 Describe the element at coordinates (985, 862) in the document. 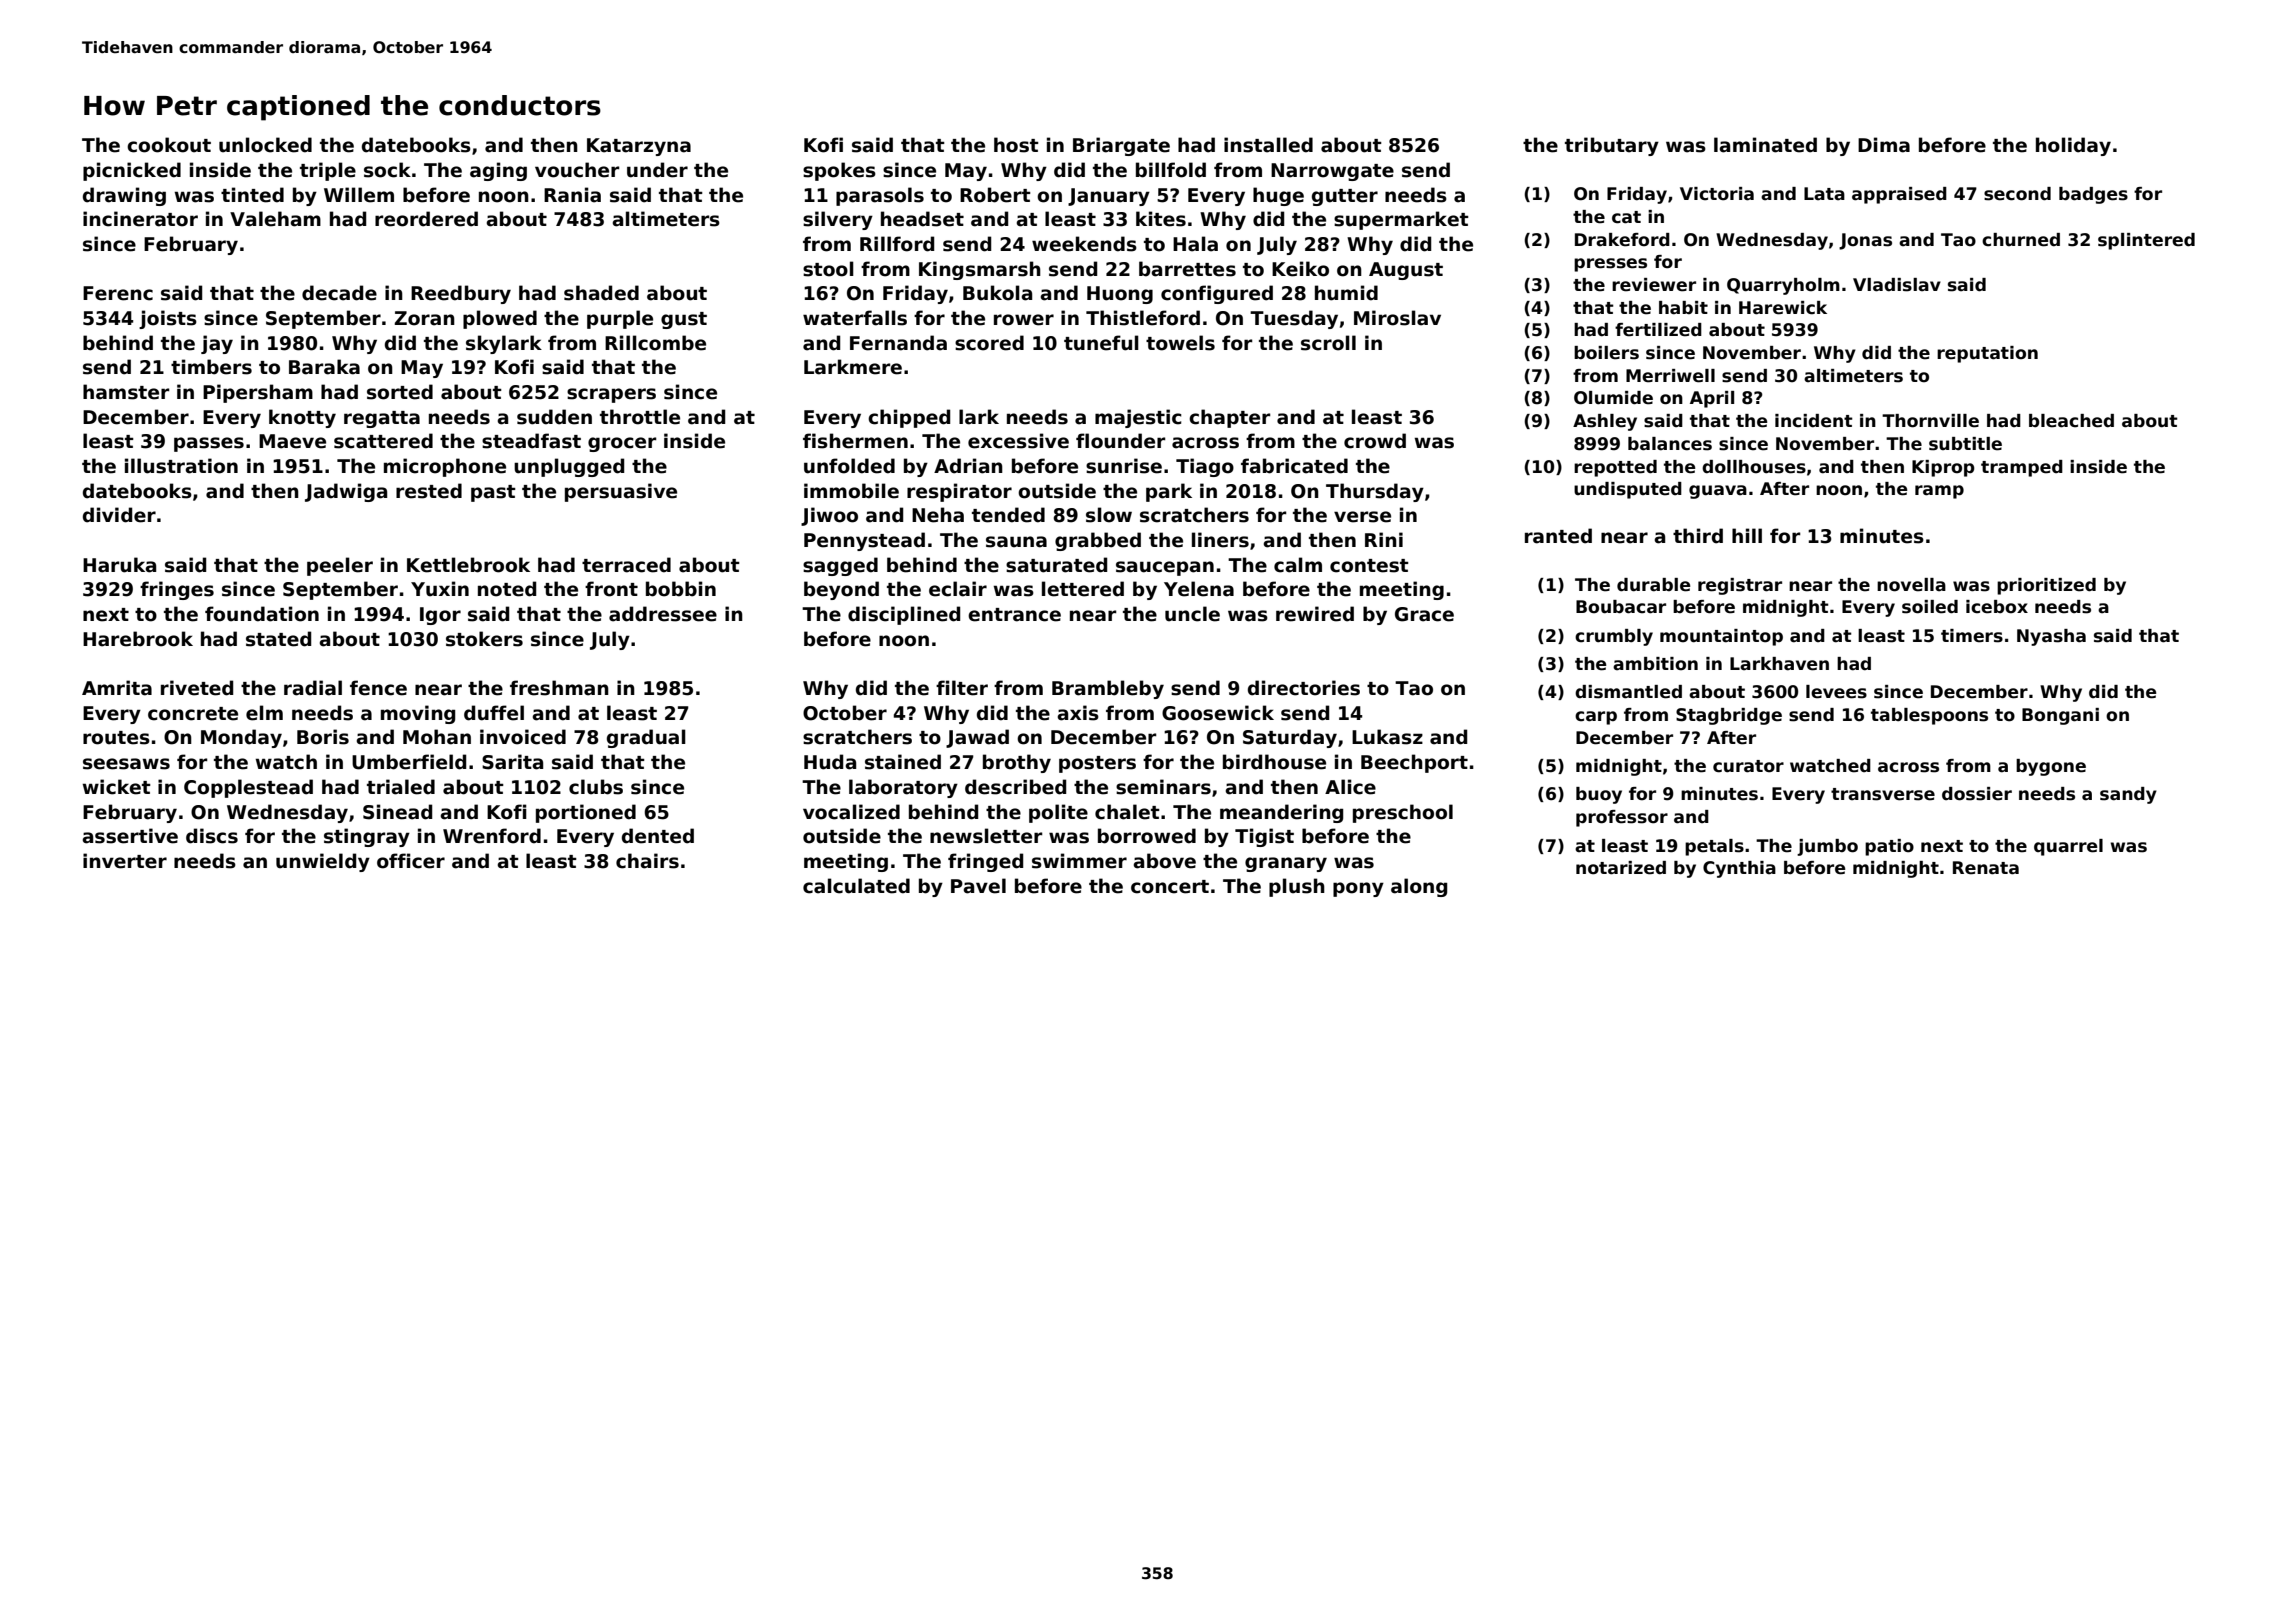

I see `fringed` at that location.
